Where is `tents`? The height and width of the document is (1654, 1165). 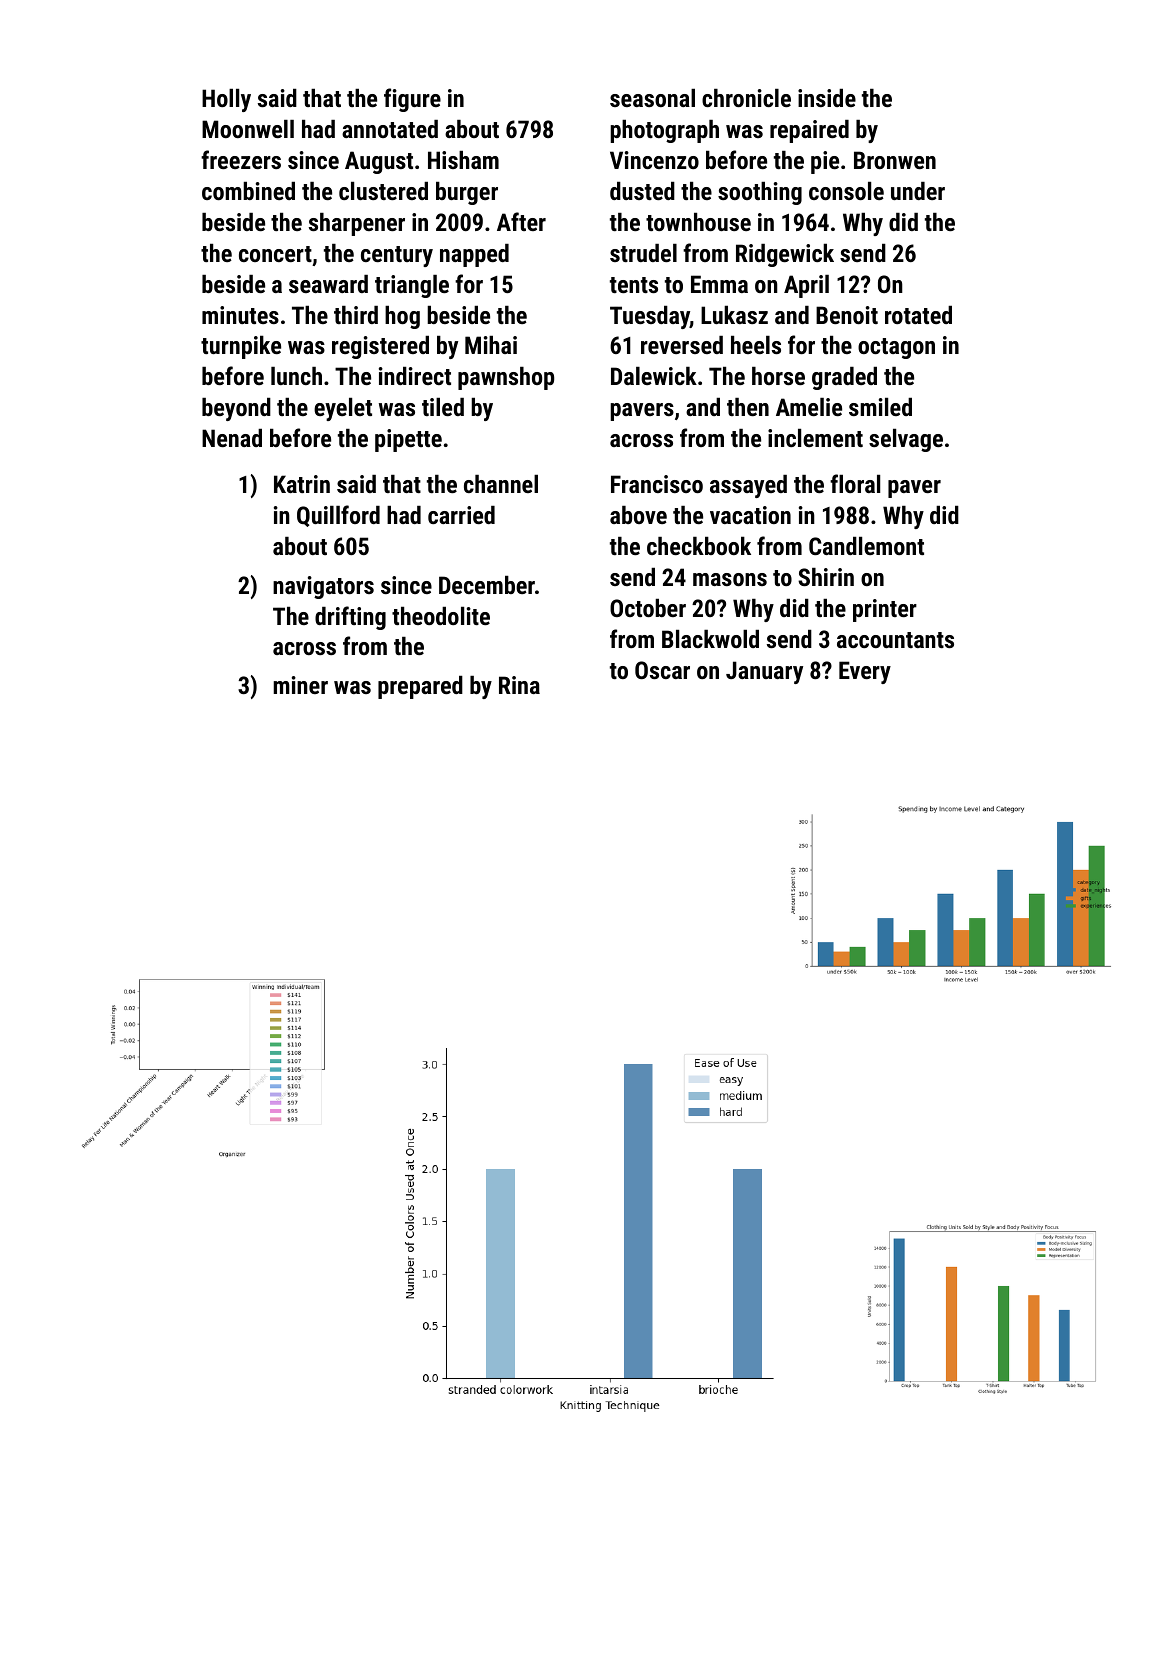
tents is located at coordinates (634, 285).
